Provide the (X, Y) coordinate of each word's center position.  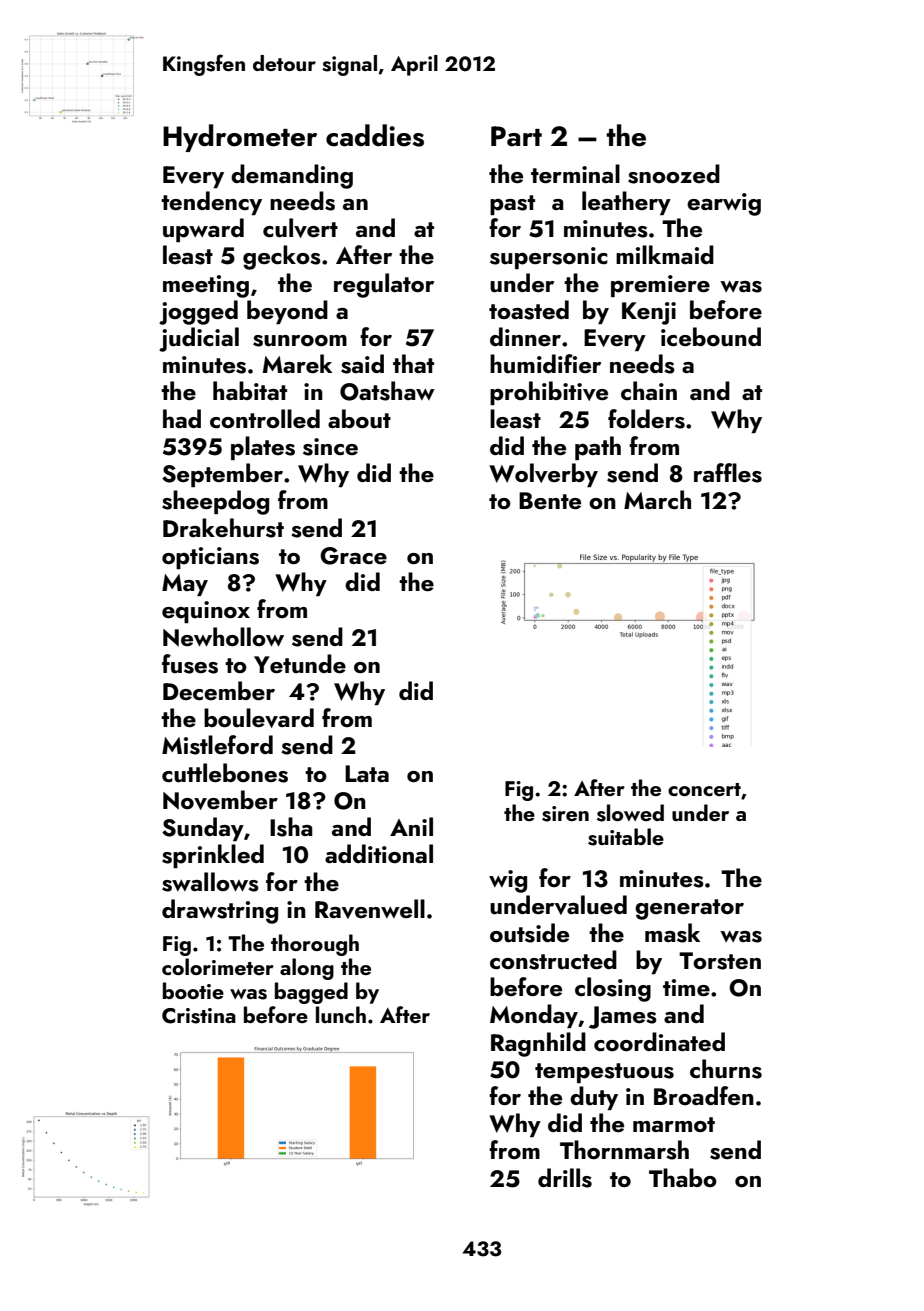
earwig (724, 204)
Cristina (199, 1016)
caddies (375, 135)
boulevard (259, 718)
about (359, 419)
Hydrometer (240, 138)
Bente (550, 500)
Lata (367, 773)
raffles (728, 473)
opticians (210, 558)
